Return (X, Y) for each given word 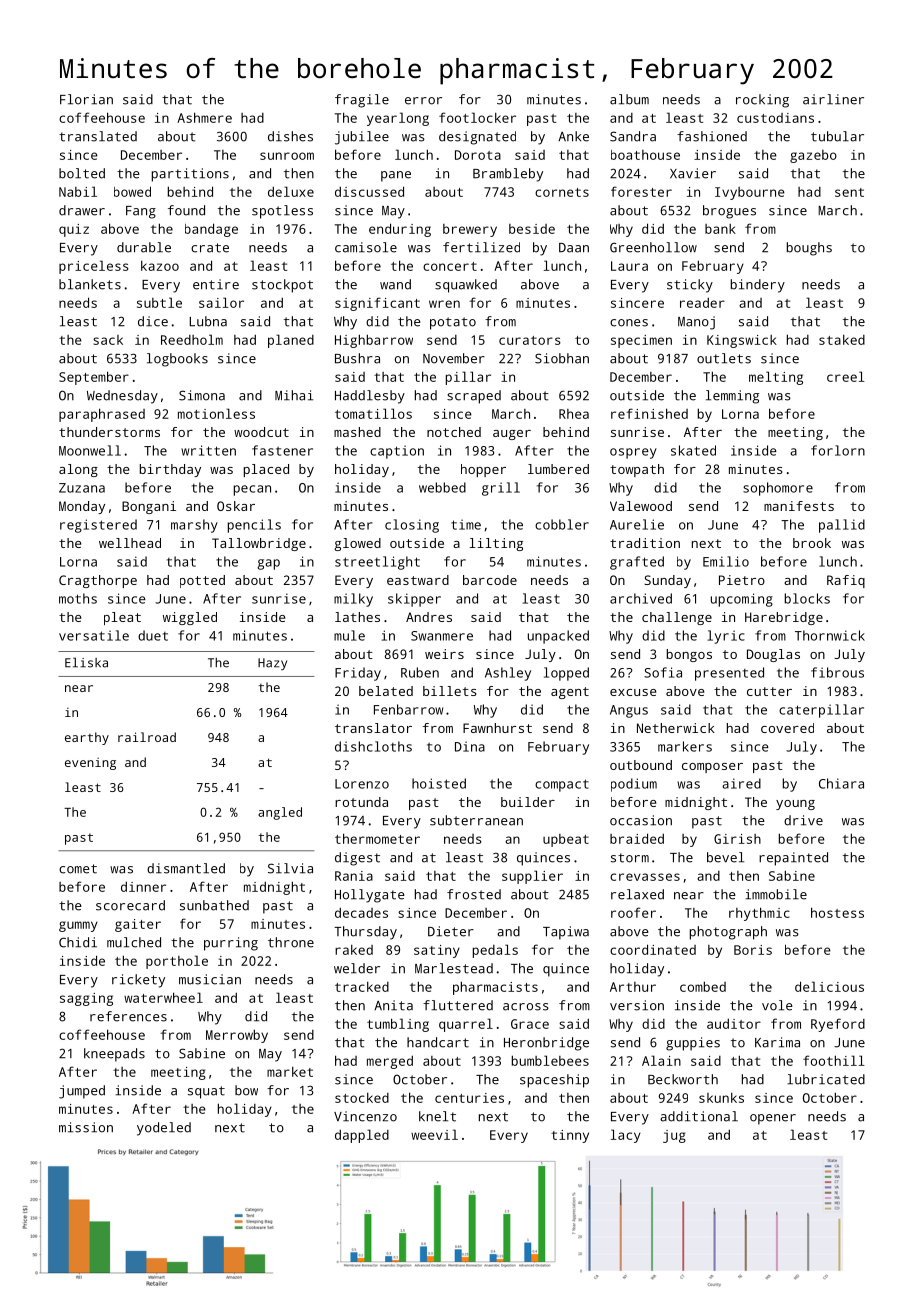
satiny (437, 951)
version (637, 1005)
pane (396, 176)
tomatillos (373, 413)
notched (454, 432)
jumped (82, 1092)
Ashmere (204, 117)
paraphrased (102, 415)
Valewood (641, 506)
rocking (762, 101)
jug (674, 1136)
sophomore (778, 489)
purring (231, 944)
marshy (194, 526)
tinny (570, 1136)
